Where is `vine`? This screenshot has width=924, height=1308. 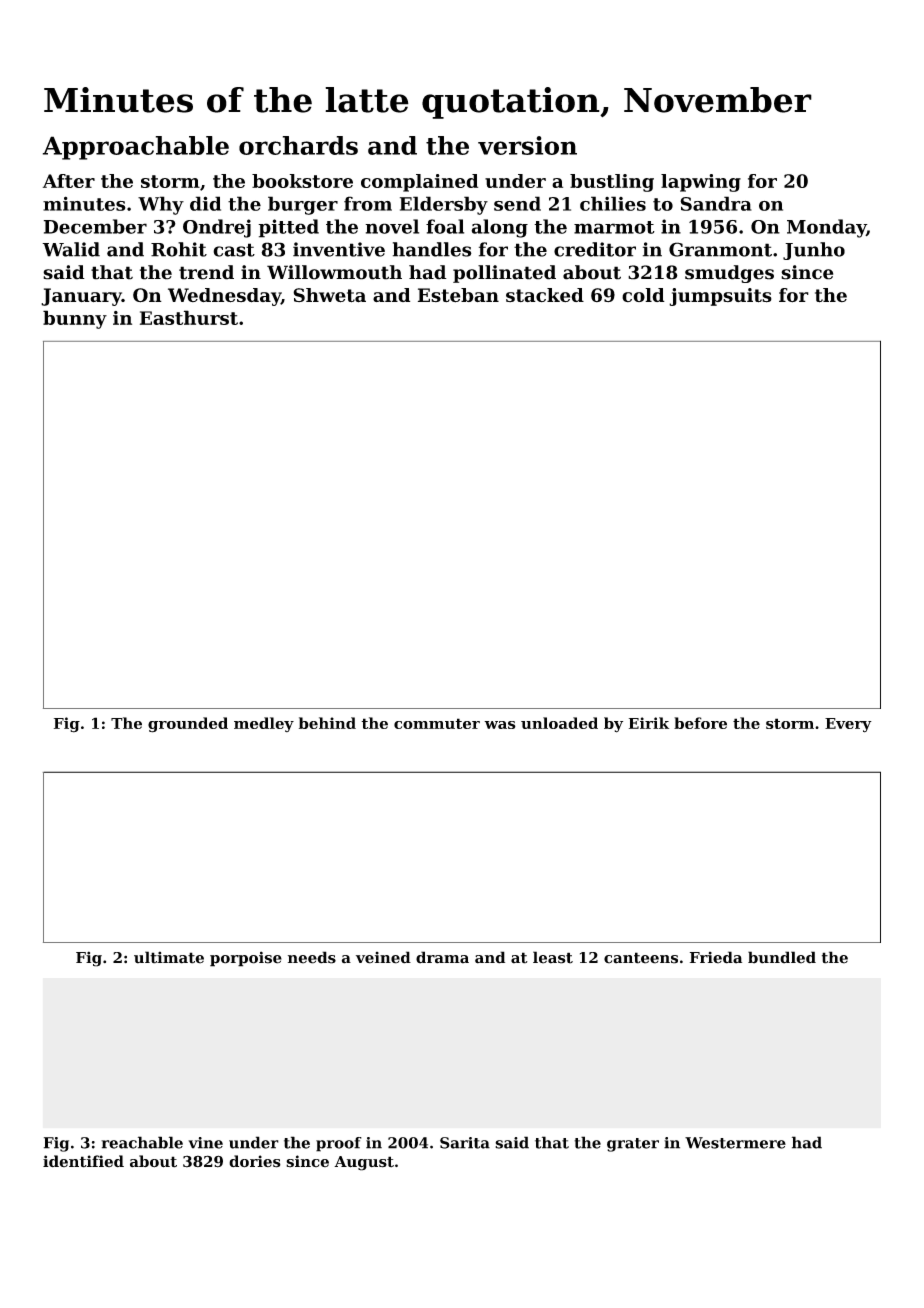
vine is located at coordinates (205, 1143).
